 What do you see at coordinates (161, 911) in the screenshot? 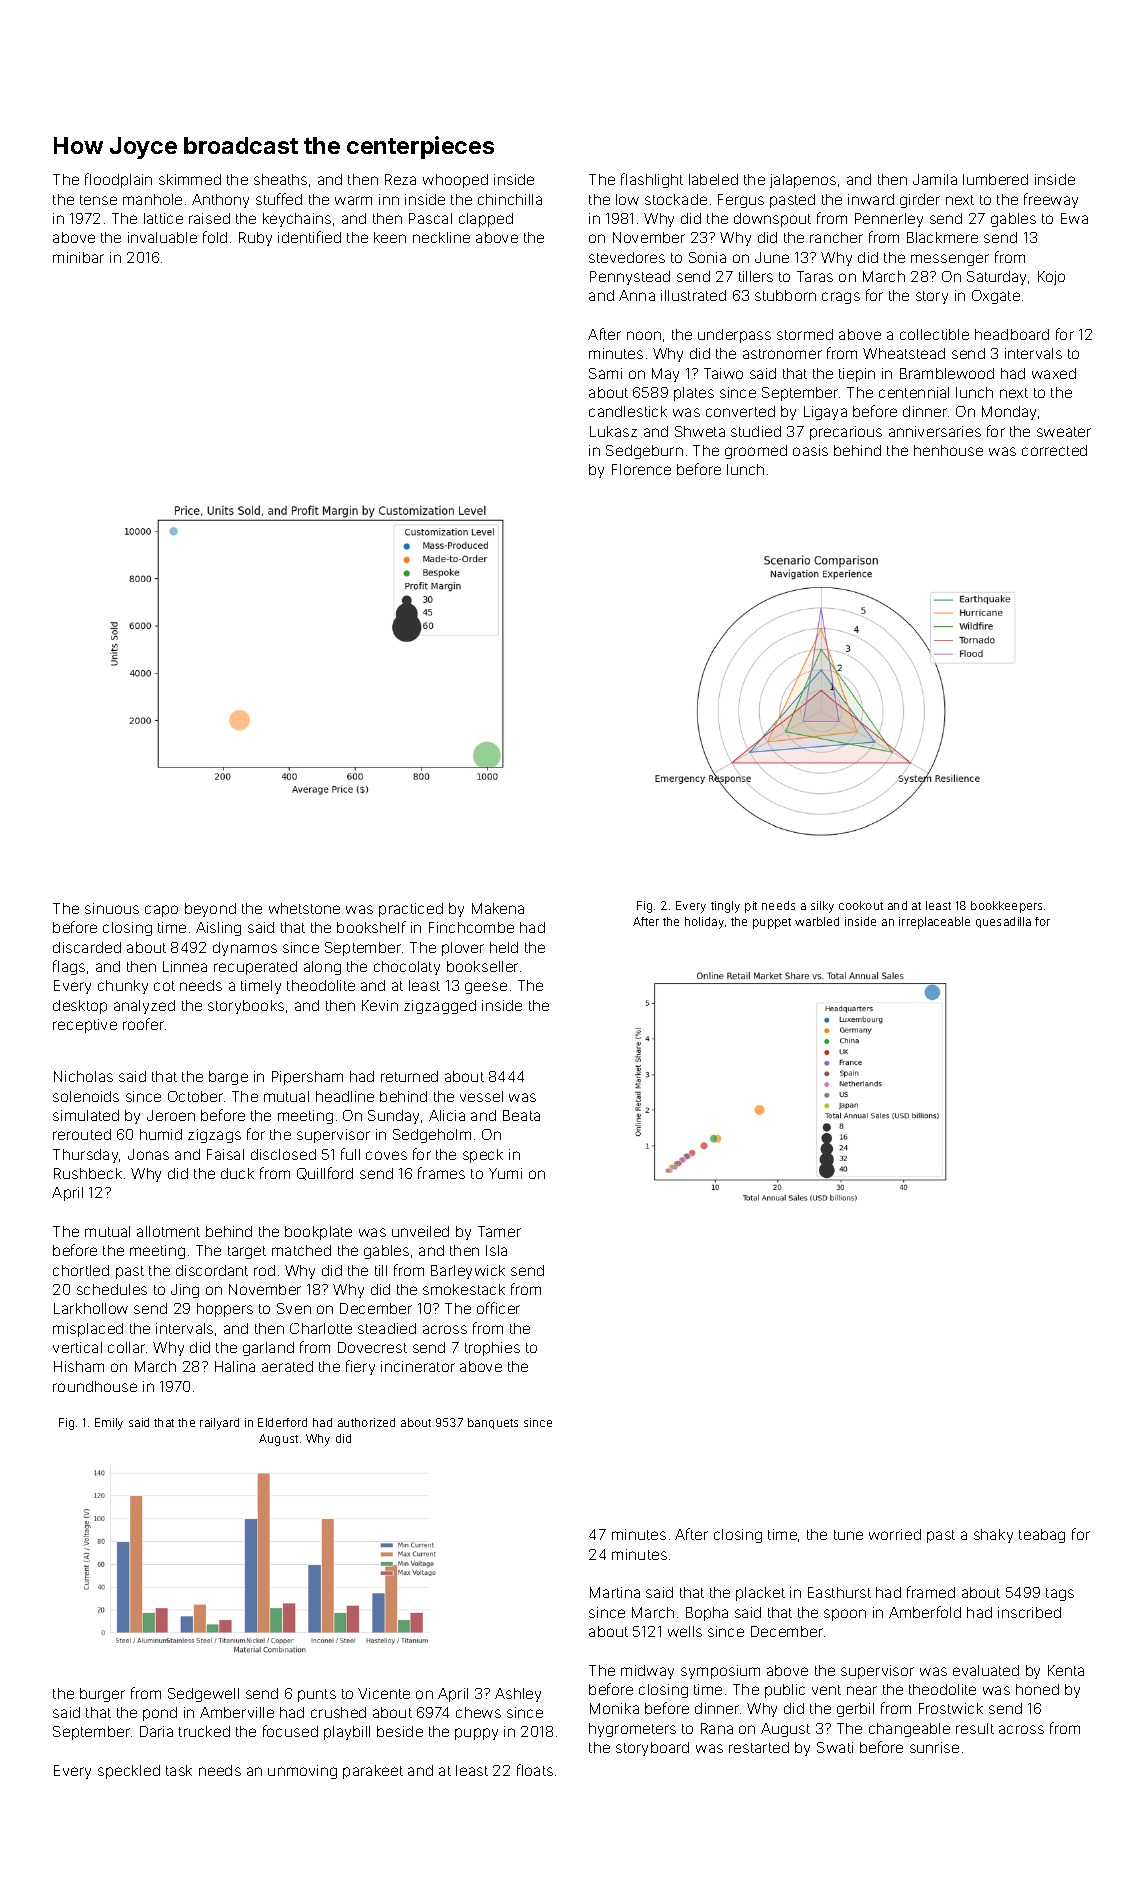
I see `capo` at bounding box center [161, 911].
